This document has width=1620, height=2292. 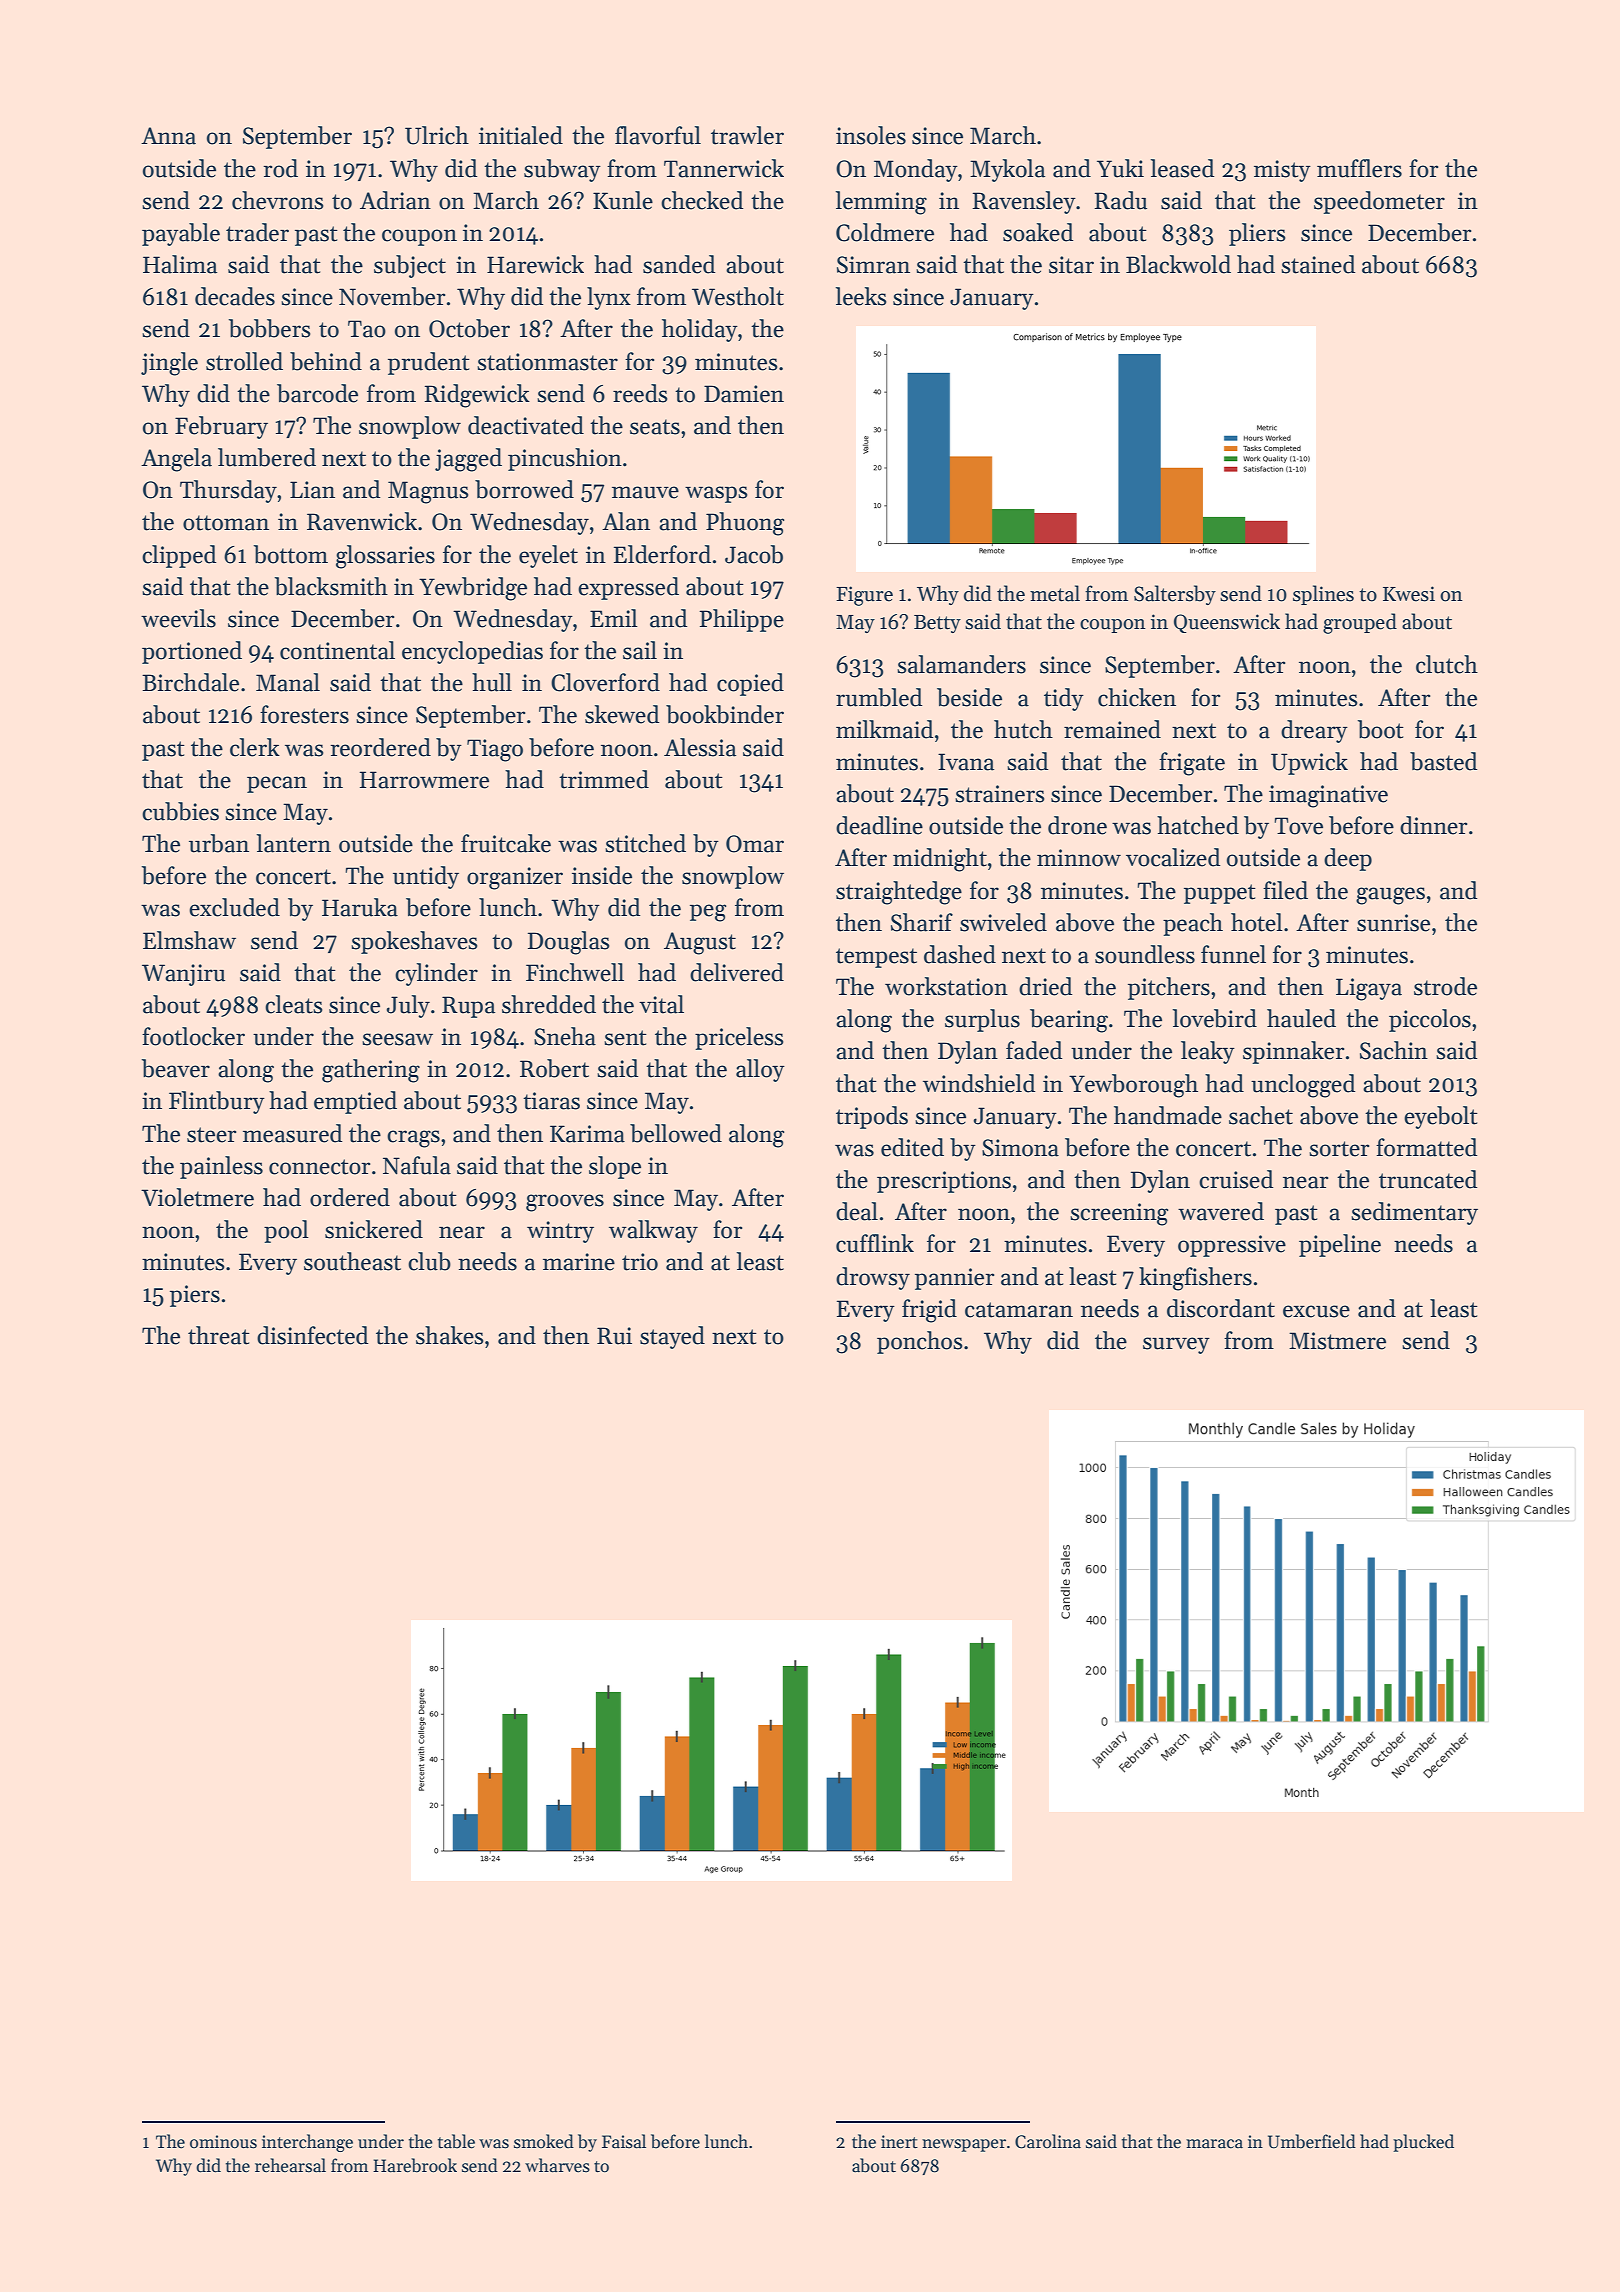 I want to click on Kwesi, so click(x=1409, y=594).
